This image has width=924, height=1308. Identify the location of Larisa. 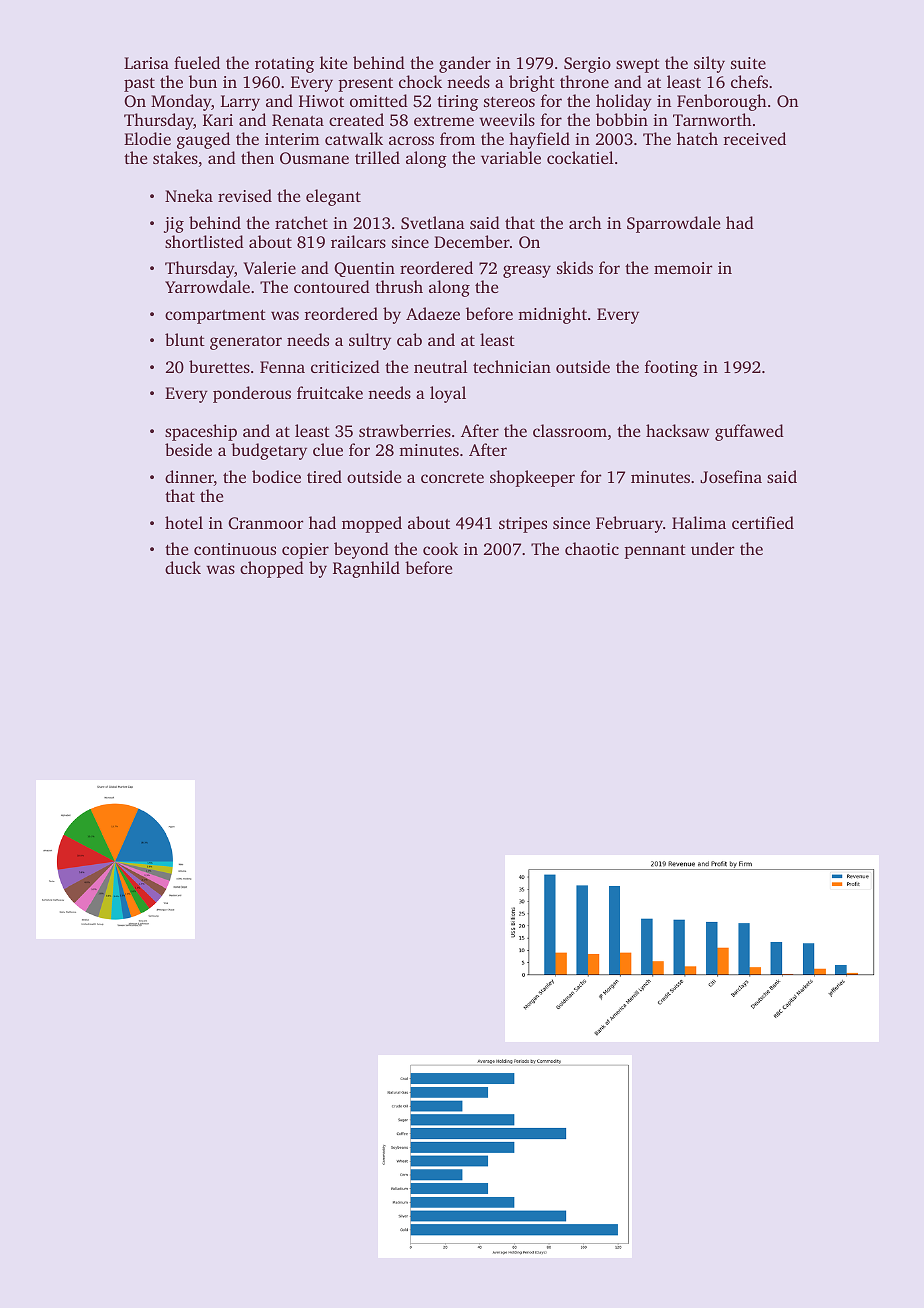
(146, 63).
